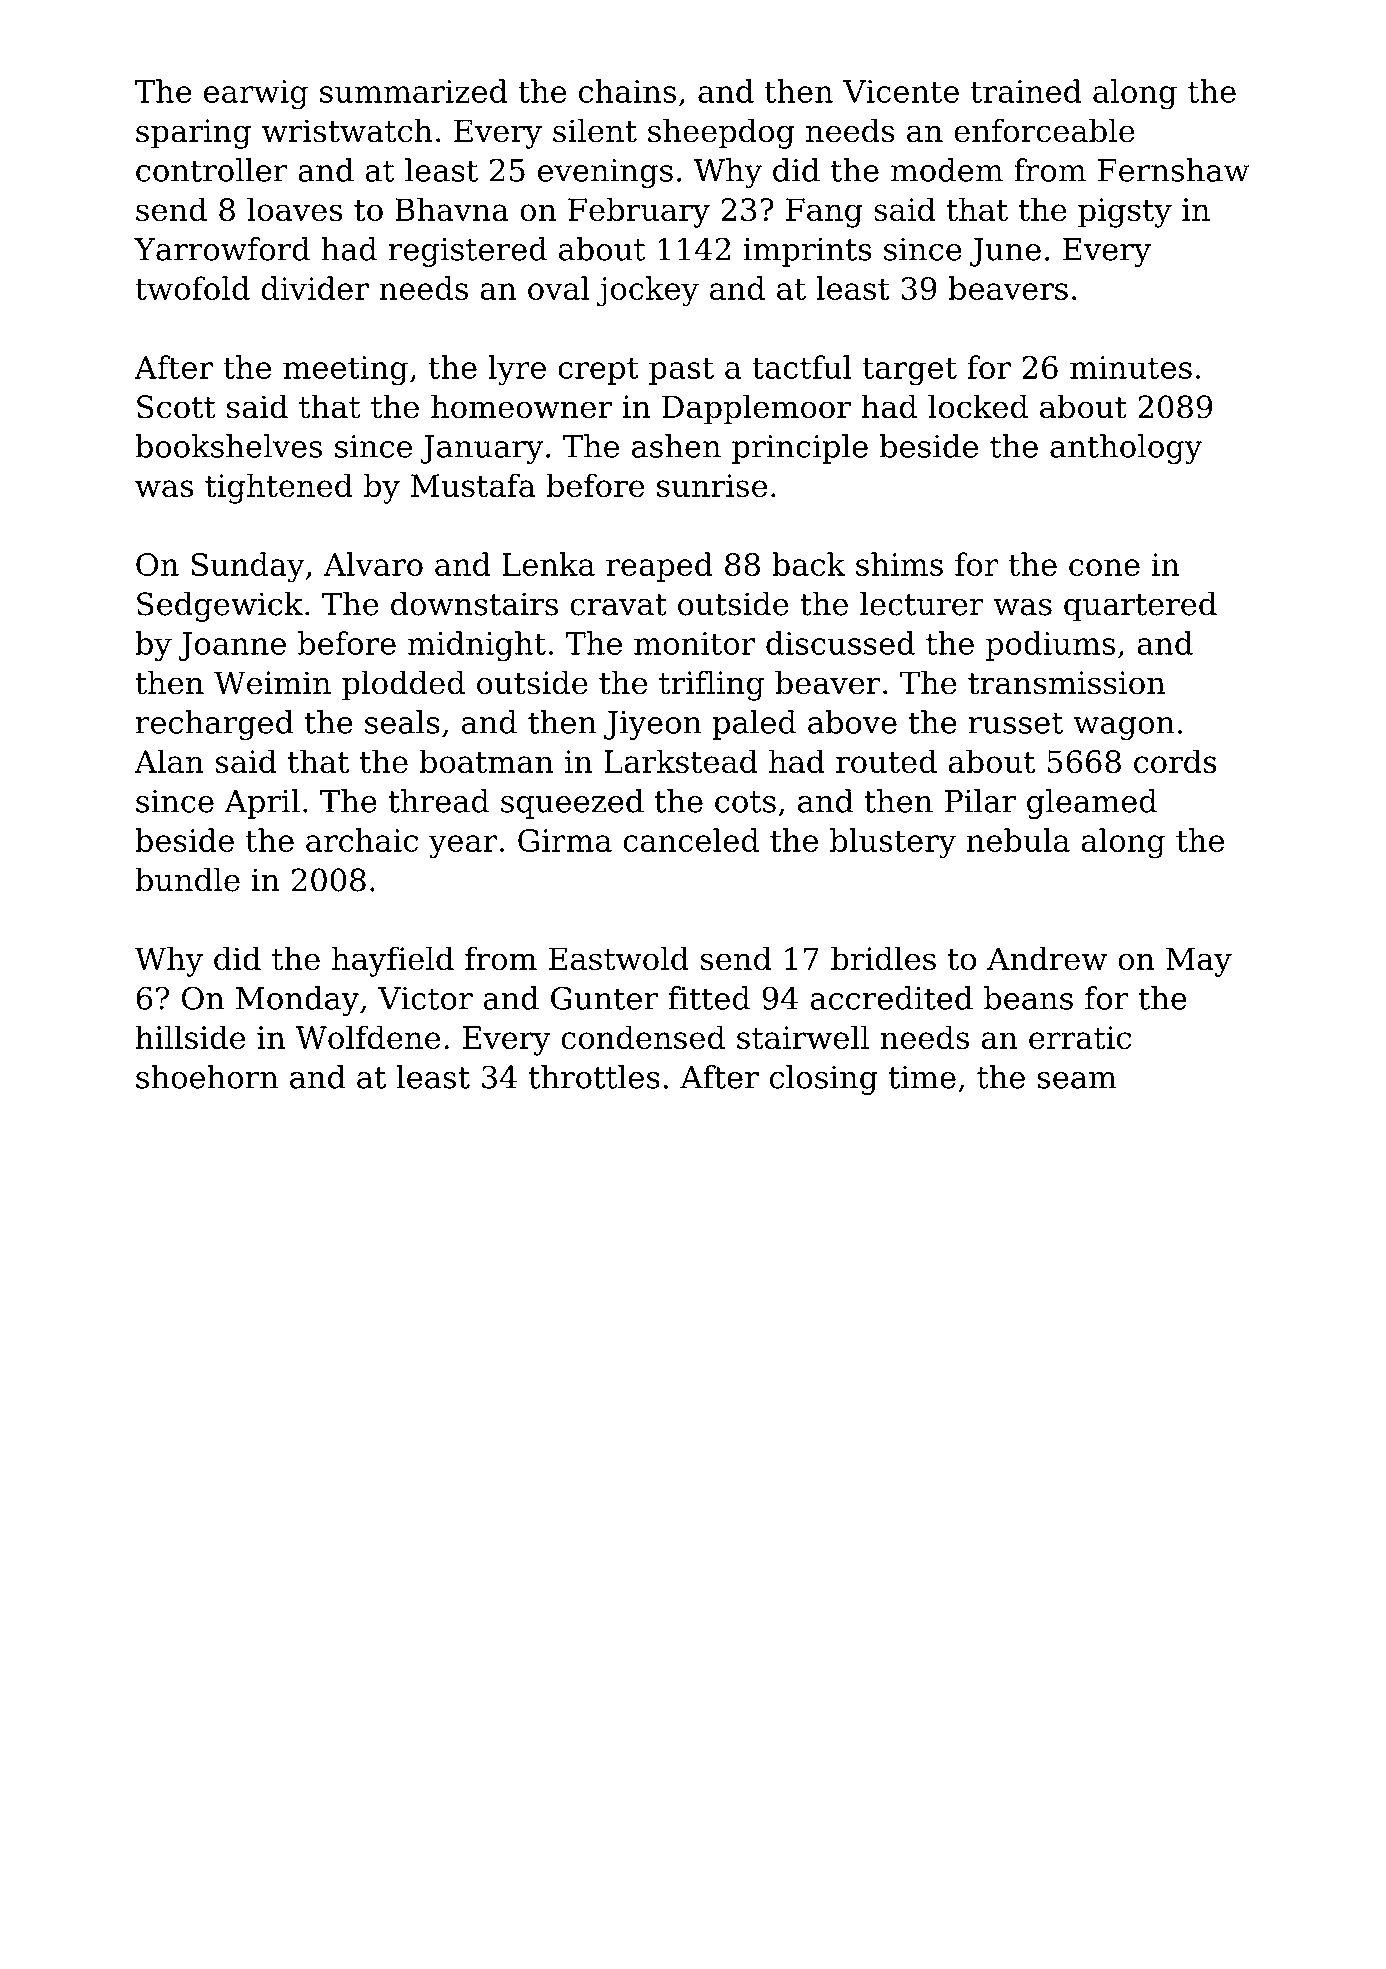 This image has height=1969, width=1386. What do you see at coordinates (215, 725) in the image?
I see `recharged` at bounding box center [215, 725].
